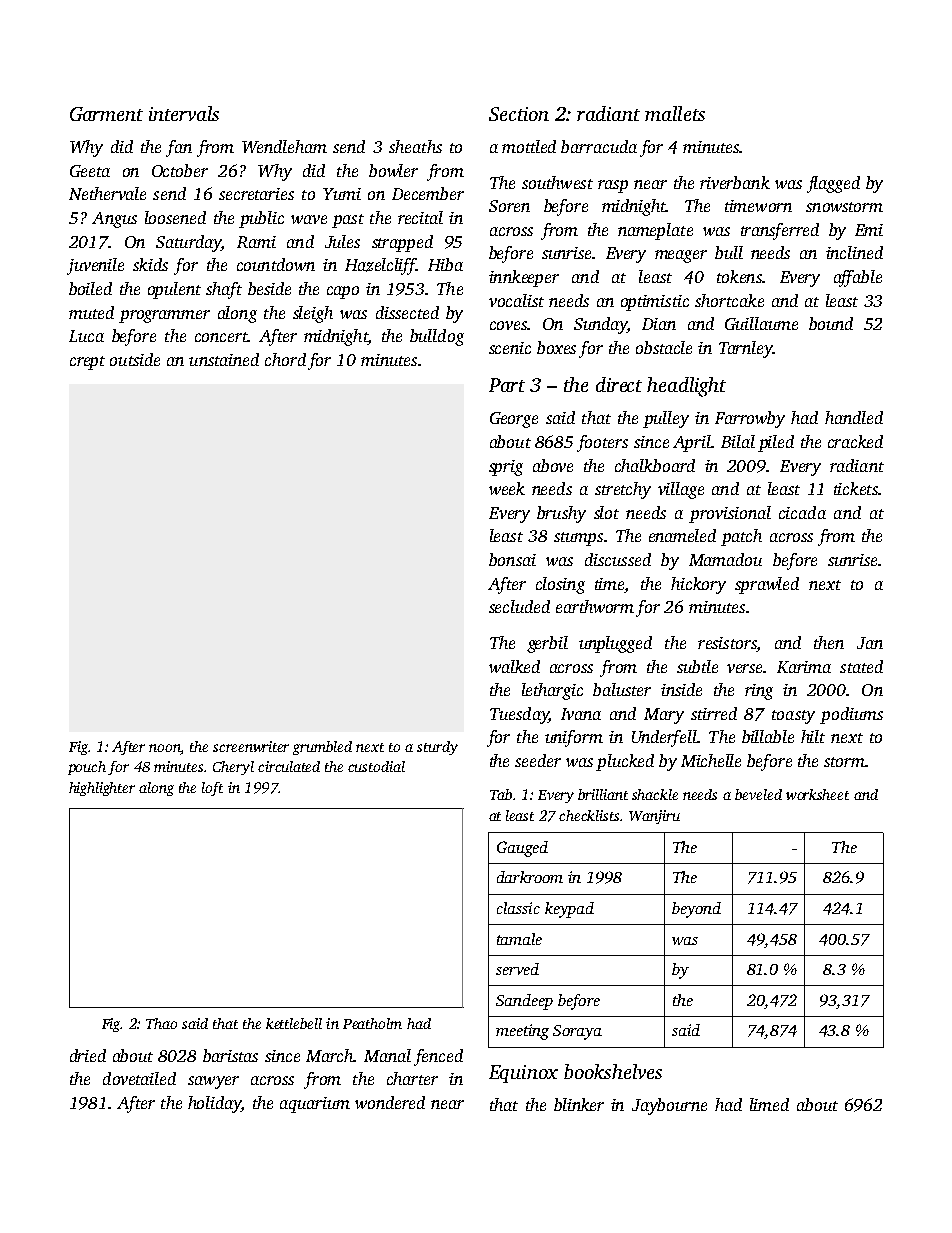 Image resolution: width=952 pixels, height=1233 pixels. Describe the element at coordinates (675, 113) in the page. I see `mallets` at that location.
